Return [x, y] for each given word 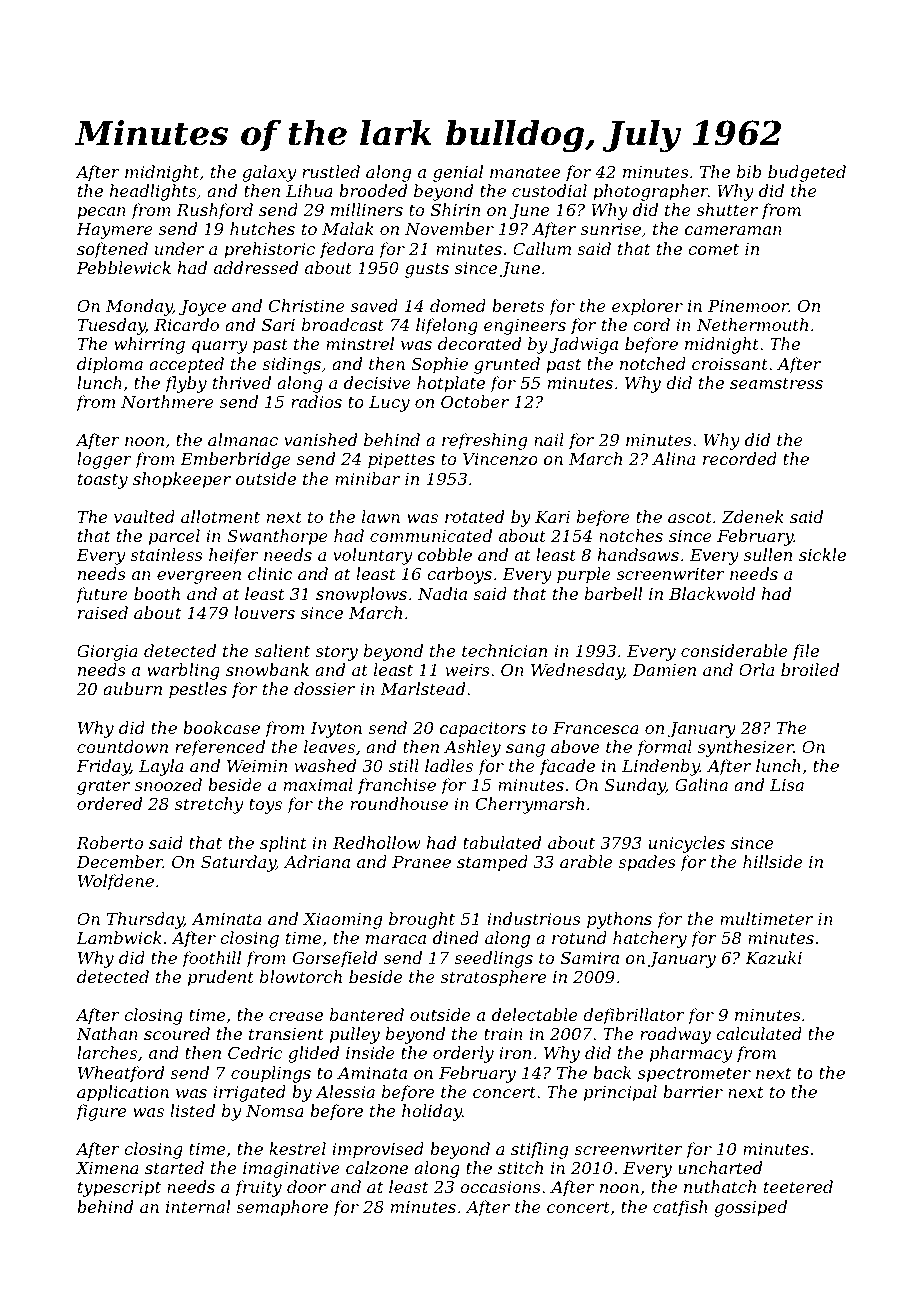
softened [112, 250]
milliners [367, 209]
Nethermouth [752, 324]
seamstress [776, 383]
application [123, 1093]
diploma [110, 365]
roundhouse [399, 803]
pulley [355, 1035]
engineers [525, 327]
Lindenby [661, 767]
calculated [759, 1033]
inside [370, 1052]
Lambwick [119, 937]
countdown [122, 746]
